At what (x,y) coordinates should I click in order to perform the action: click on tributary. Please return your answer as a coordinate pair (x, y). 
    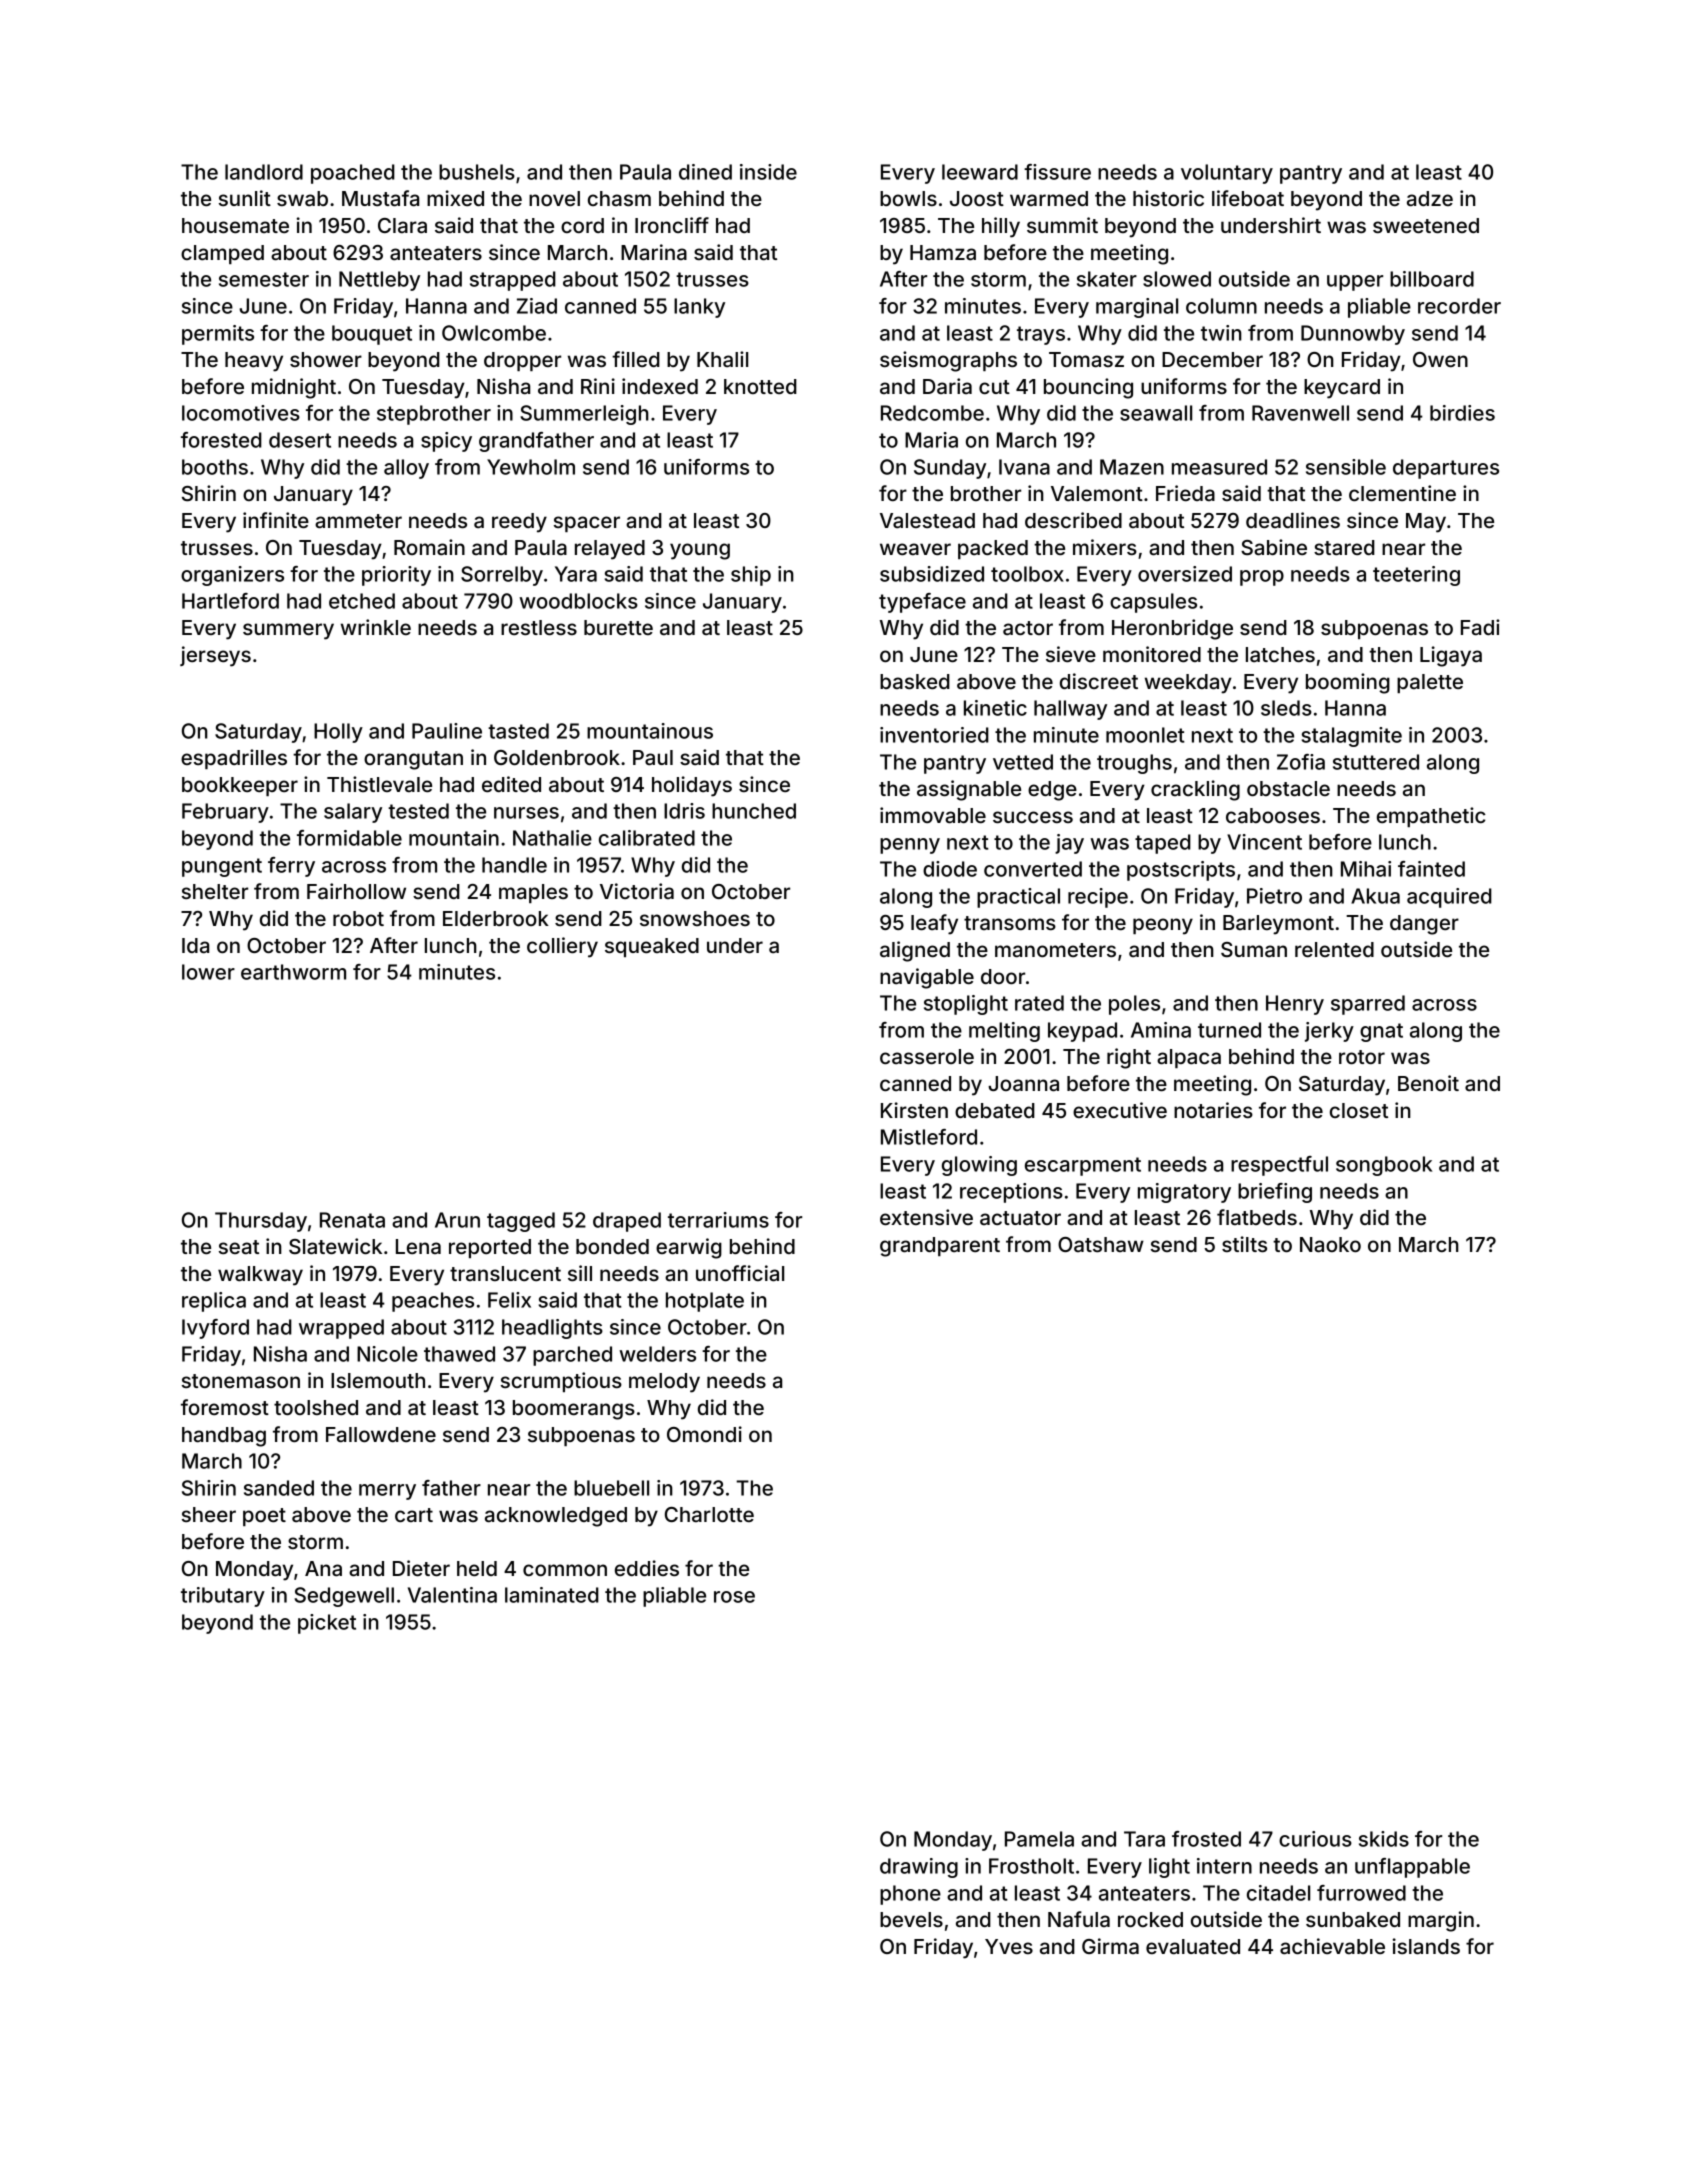
    Looking at the image, I should click on (223, 1597).
